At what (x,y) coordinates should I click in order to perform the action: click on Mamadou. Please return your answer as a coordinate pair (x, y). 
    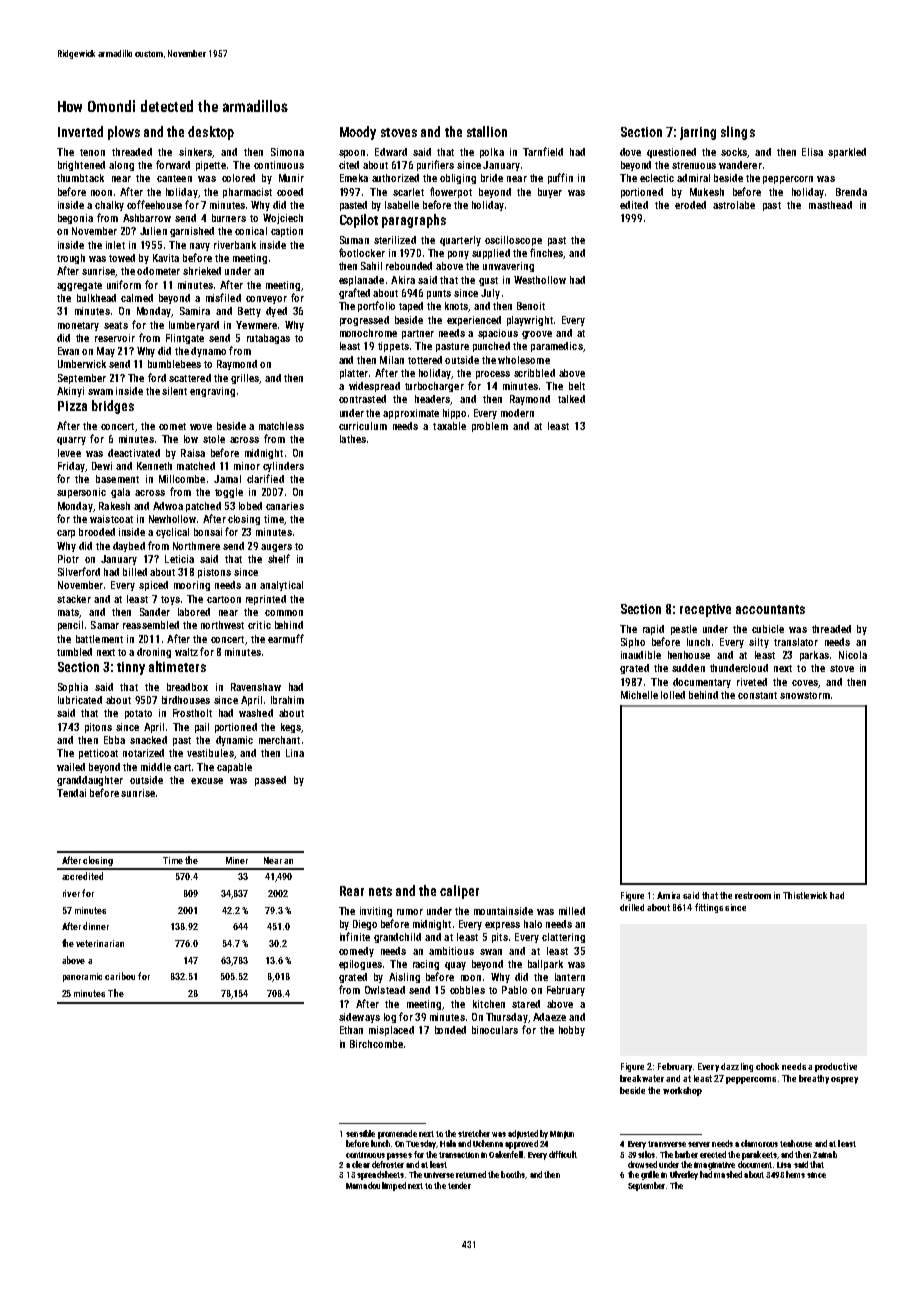
    Looking at the image, I should click on (363, 1185).
